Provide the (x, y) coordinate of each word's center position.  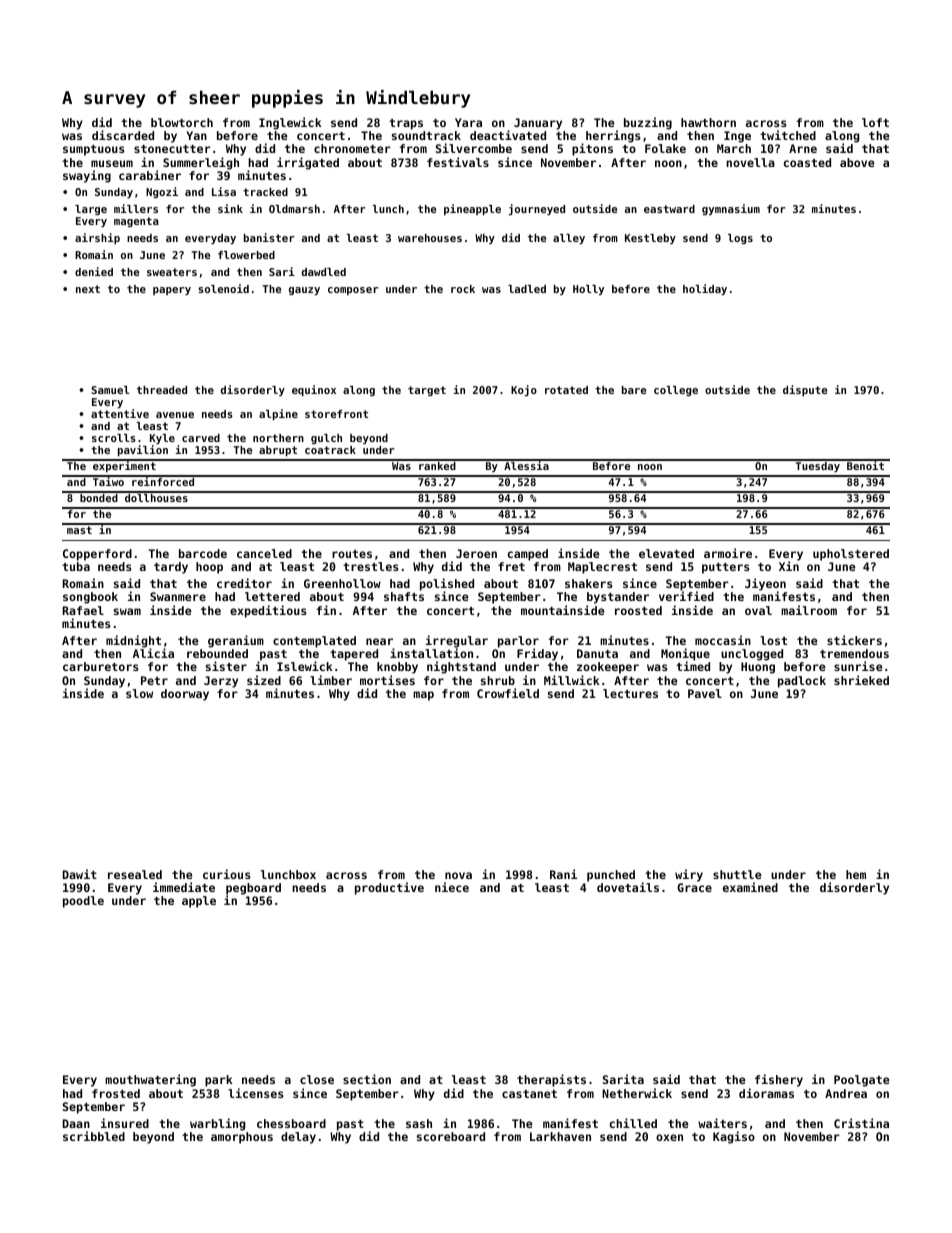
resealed (135, 874)
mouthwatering (150, 1080)
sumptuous (94, 150)
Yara (468, 122)
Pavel (705, 693)
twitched (788, 135)
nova (458, 875)
